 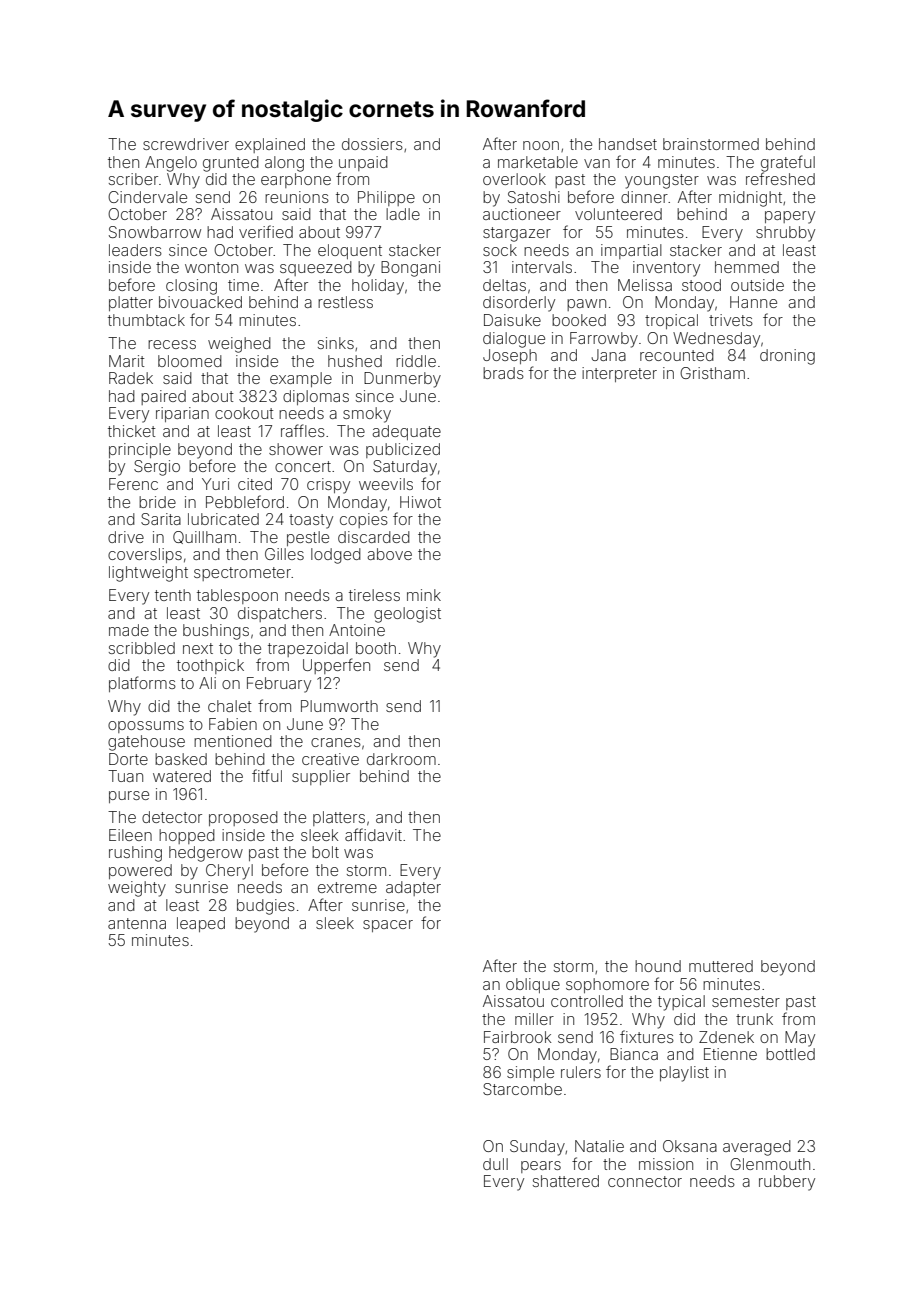 What do you see at coordinates (266, 907) in the screenshot?
I see `budgies` at bounding box center [266, 907].
